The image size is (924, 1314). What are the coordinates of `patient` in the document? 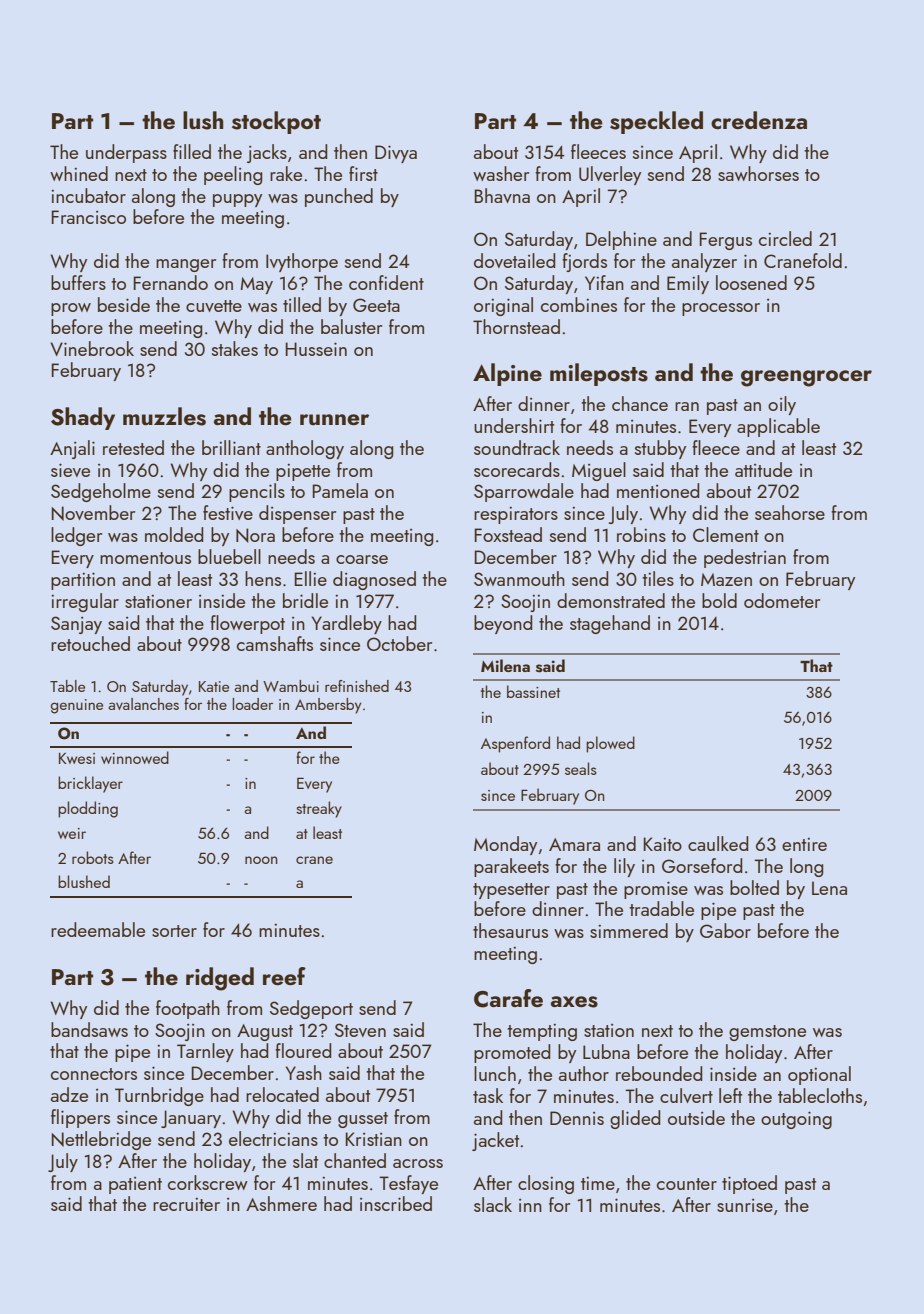 It's located at (135, 1185).
